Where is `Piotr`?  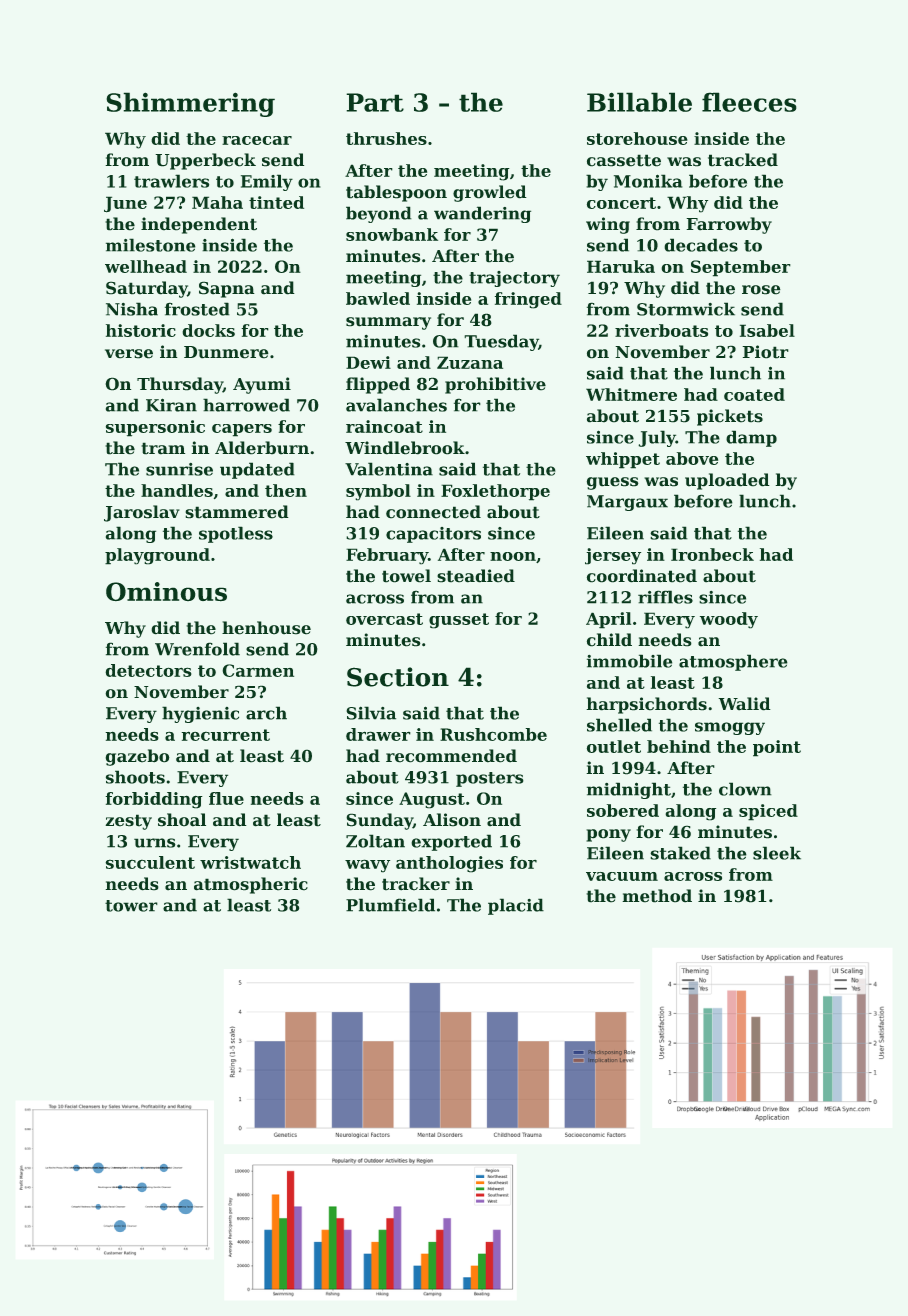
Piotr is located at coordinates (765, 352).
